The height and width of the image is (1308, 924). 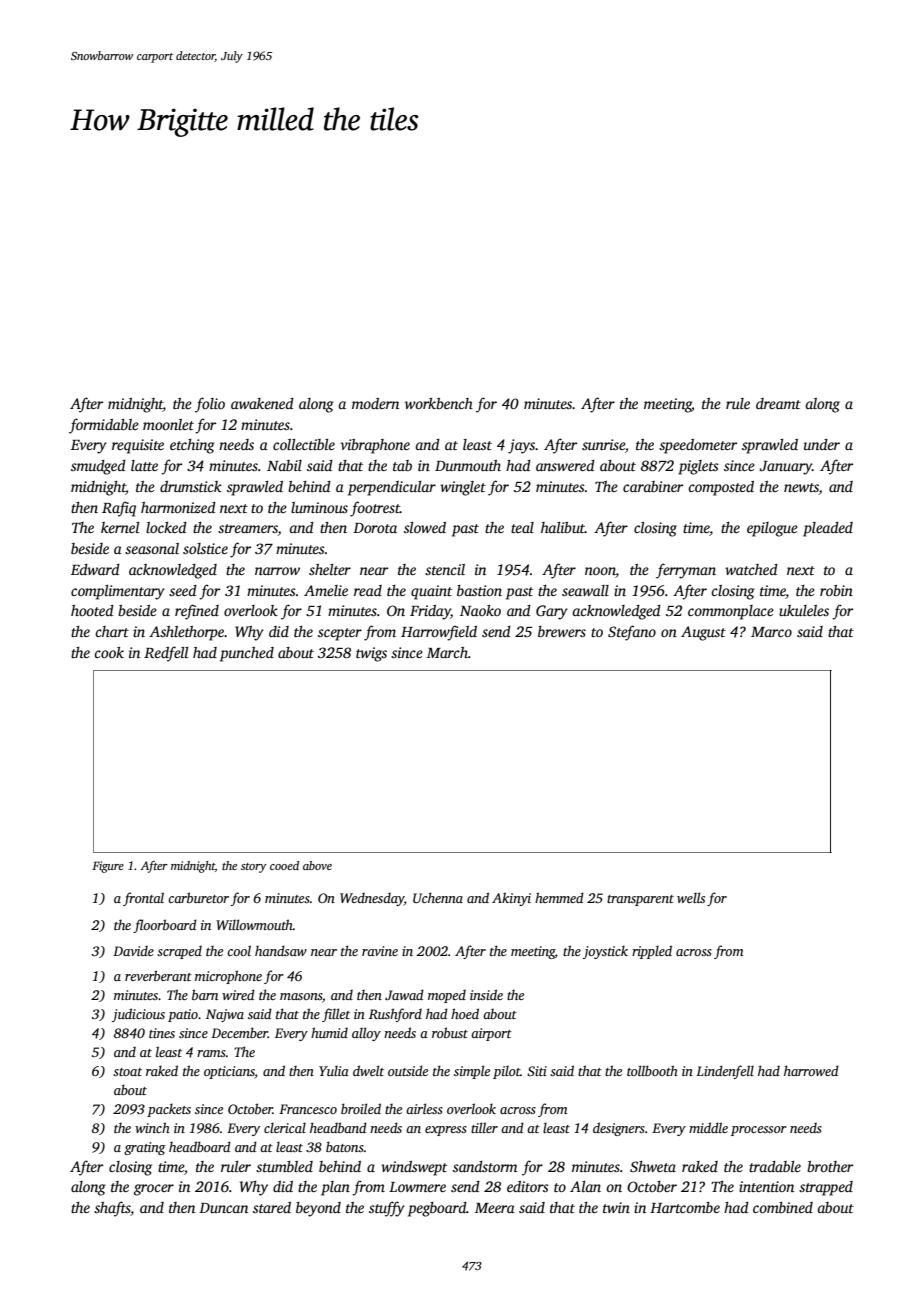 What do you see at coordinates (603, 444) in the image?
I see `sunrise` at bounding box center [603, 444].
